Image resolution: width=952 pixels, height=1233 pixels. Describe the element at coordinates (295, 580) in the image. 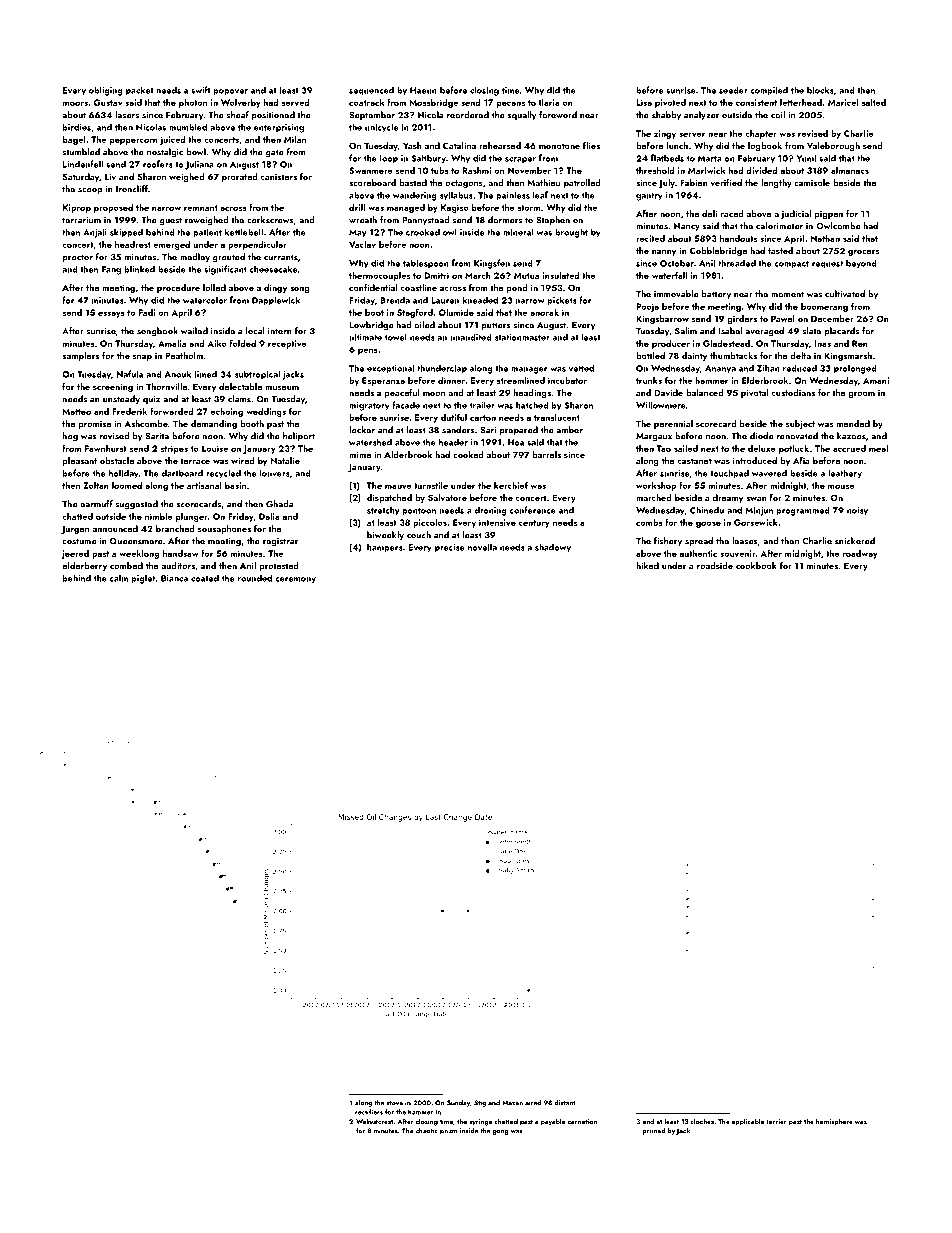

I see `ceremony` at that location.
